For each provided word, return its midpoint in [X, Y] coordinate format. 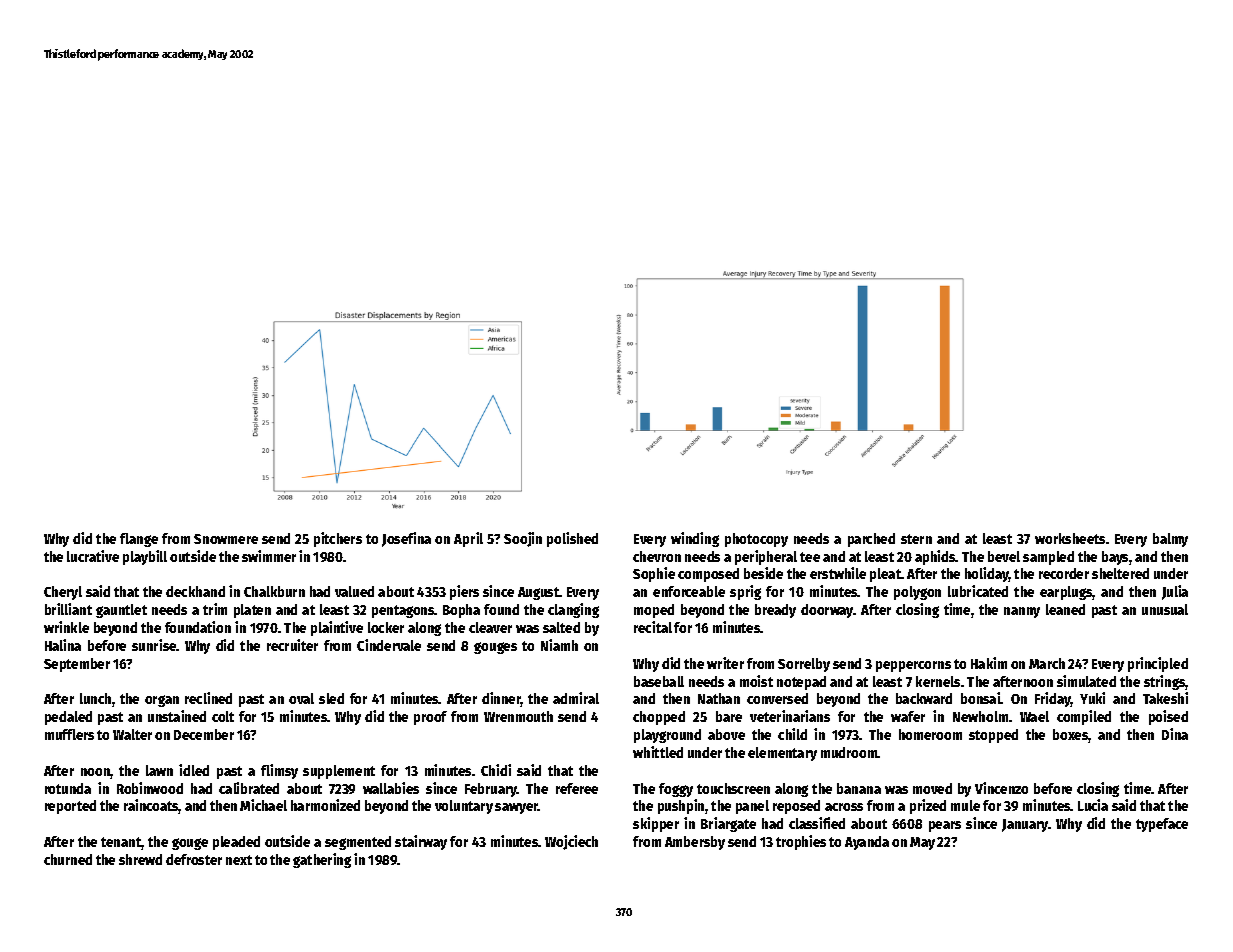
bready [775, 611]
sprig [745, 592]
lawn [159, 770]
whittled [658, 752]
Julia [1175, 592]
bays [1115, 558]
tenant [121, 843]
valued [354, 591]
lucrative [93, 556]
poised [1168, 717]
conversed [777, 698]
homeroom [930, 734]
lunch [95, 698]
